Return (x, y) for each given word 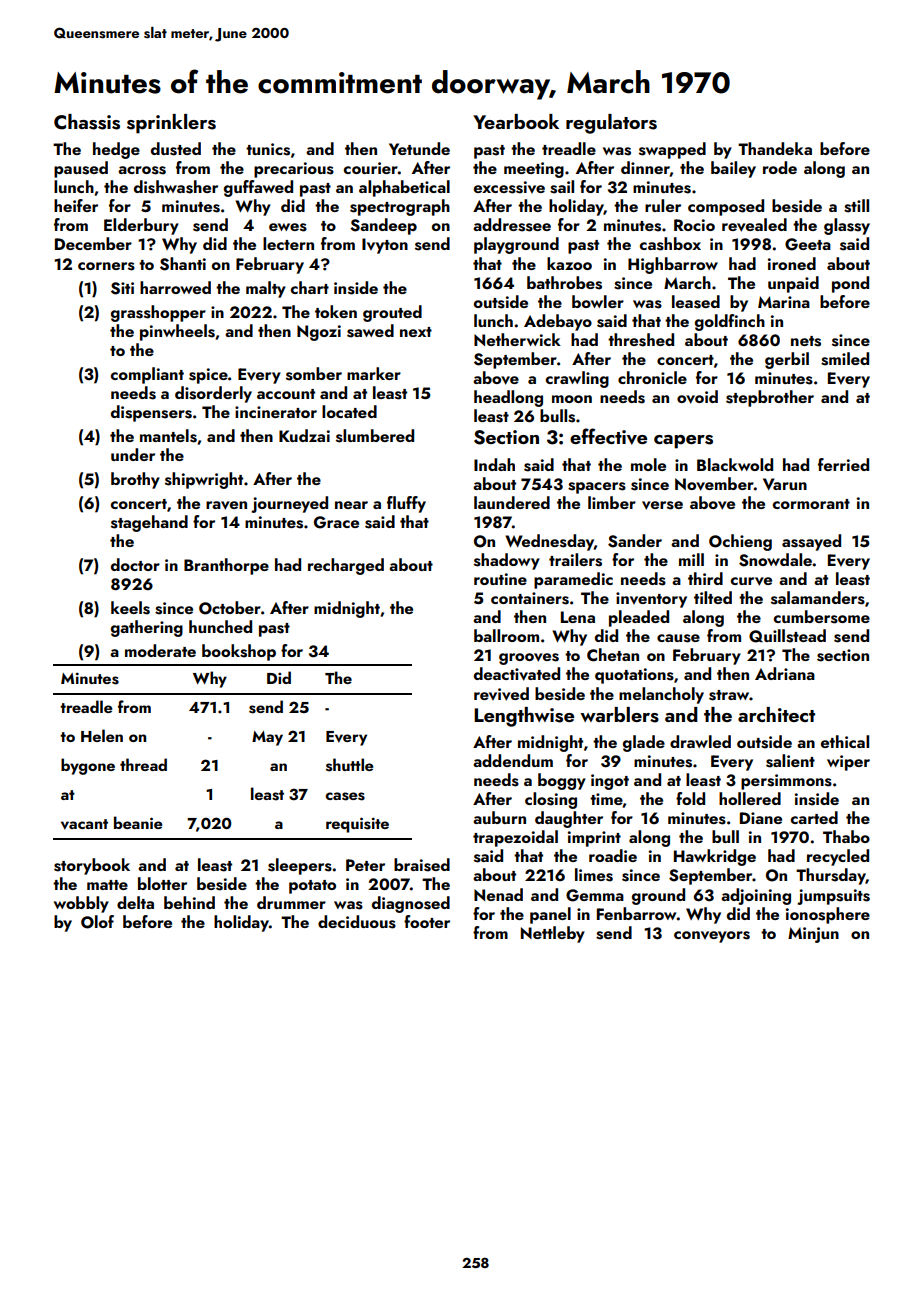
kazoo (569, 263)
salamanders (818, 598)
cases (345, 796)
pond (850, 284)
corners (106, 266)
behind (189, 902)
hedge (116, 150)
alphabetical (404, 188)
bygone (88, 766)
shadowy (507, 561)
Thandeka (775, 148)
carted (814, 817)
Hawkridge (715, 857)
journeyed (289, 504)
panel (550, 915)
